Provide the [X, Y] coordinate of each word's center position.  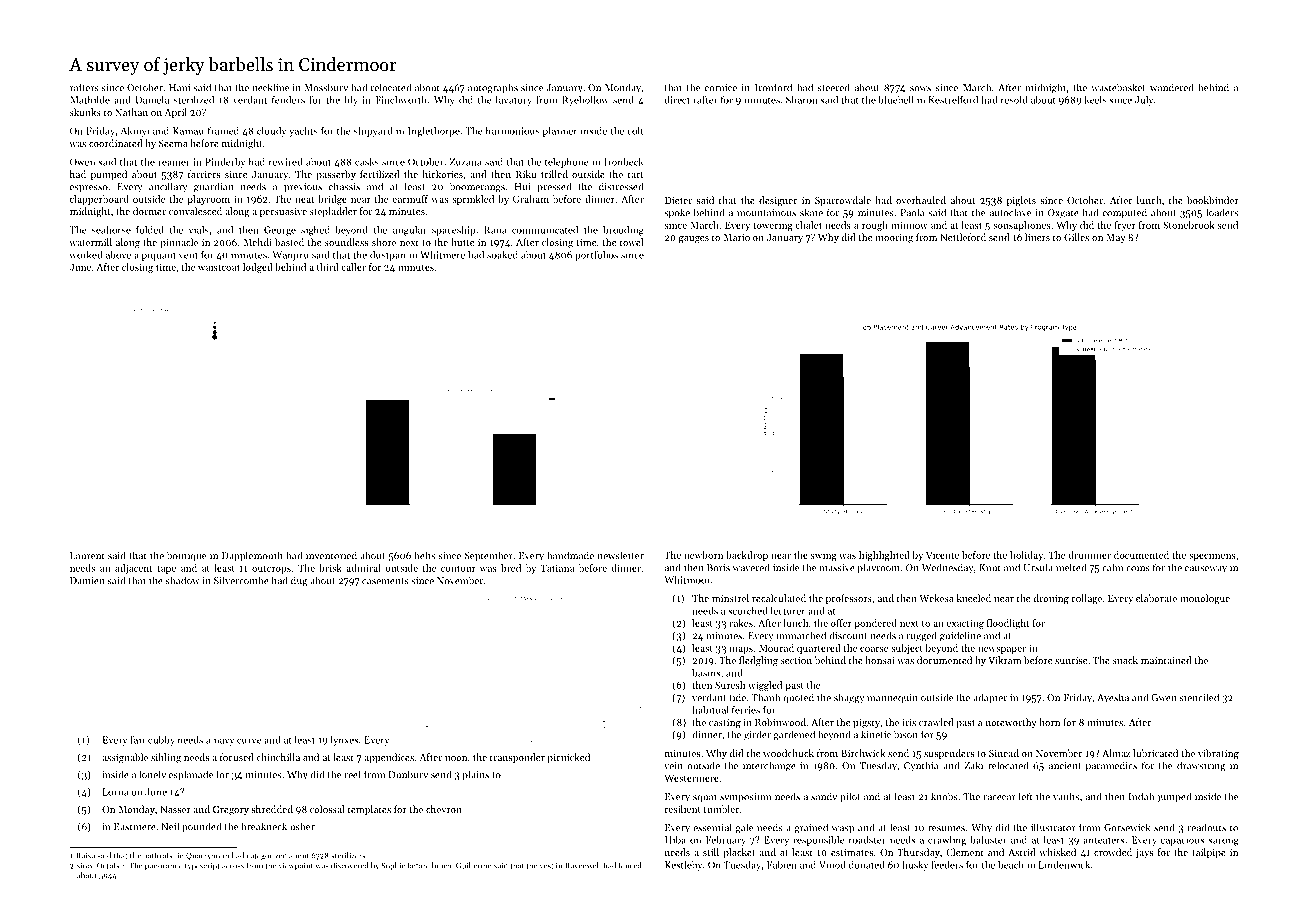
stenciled [1199, 697]
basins [706, 673]
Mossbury [326, 88]
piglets [1021, 201]
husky [915, 866]
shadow [183, 580]
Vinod [832, 865]
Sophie [393, 866]
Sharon [802, 100]
